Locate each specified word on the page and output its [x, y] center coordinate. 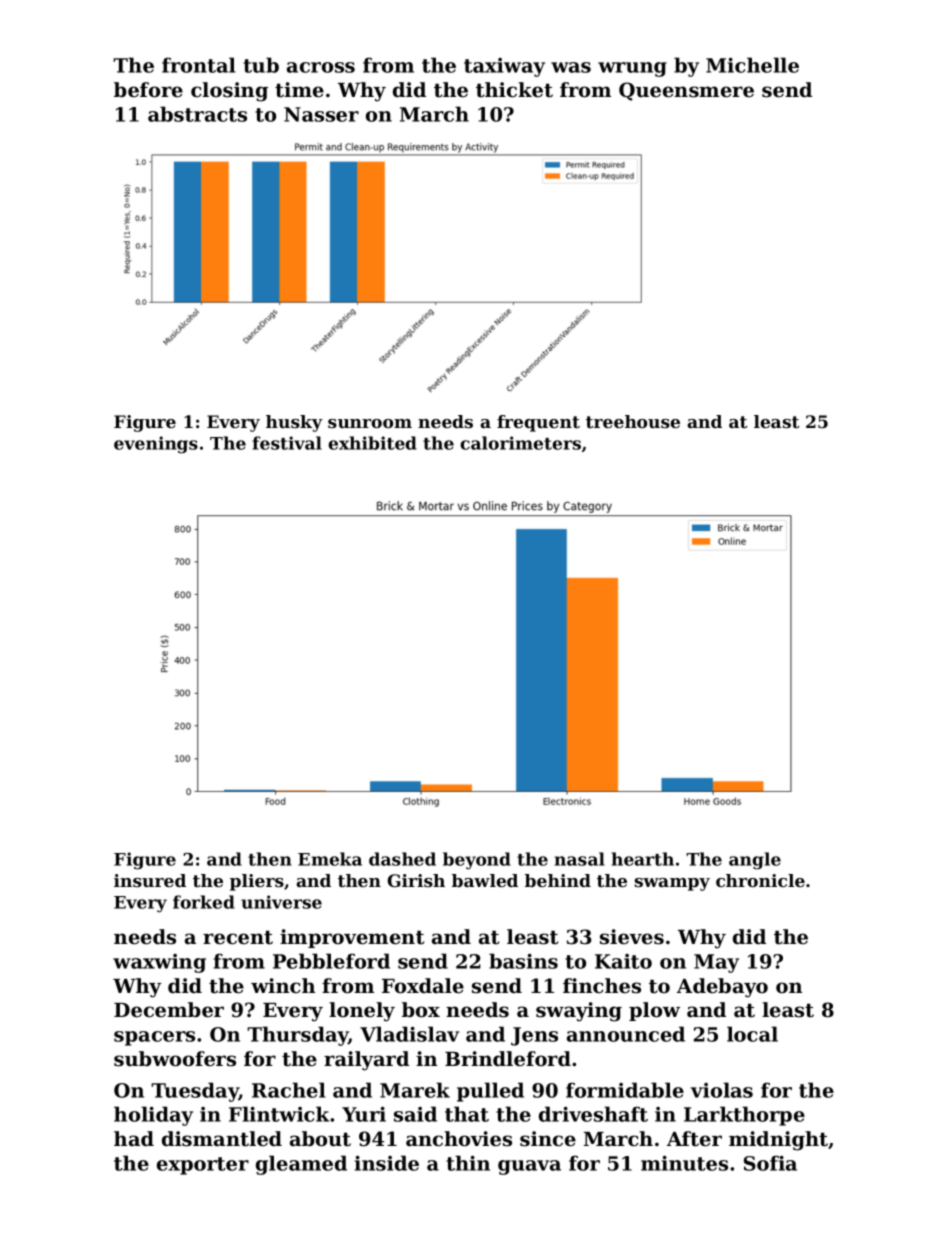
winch [283, 985]
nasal [579, 859]
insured [150, 880]
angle [755, 861]
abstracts [197, 114]
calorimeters [520, 443]
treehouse [633, 421]
